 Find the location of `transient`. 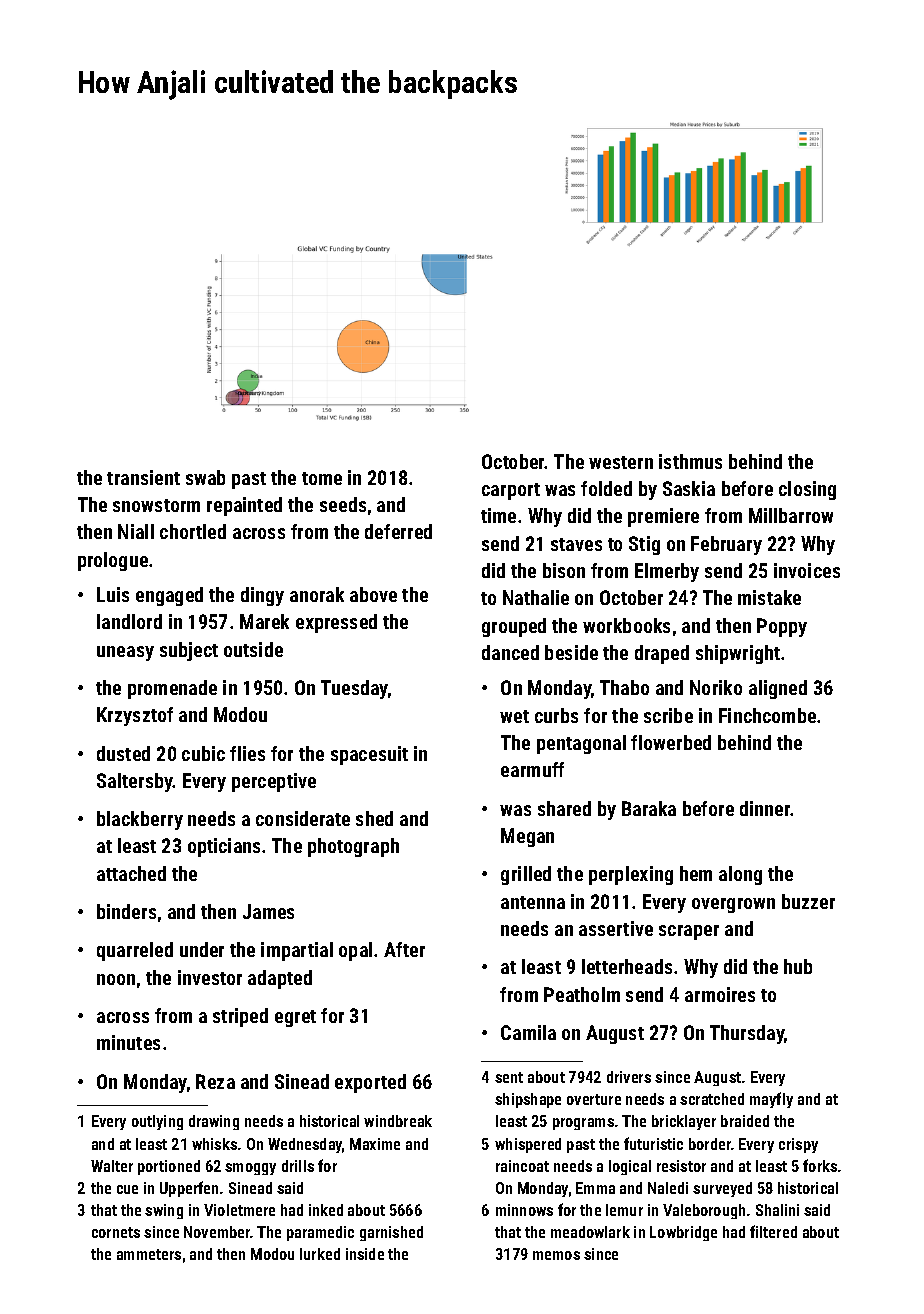

transient is located at coordinates (143, 477).
